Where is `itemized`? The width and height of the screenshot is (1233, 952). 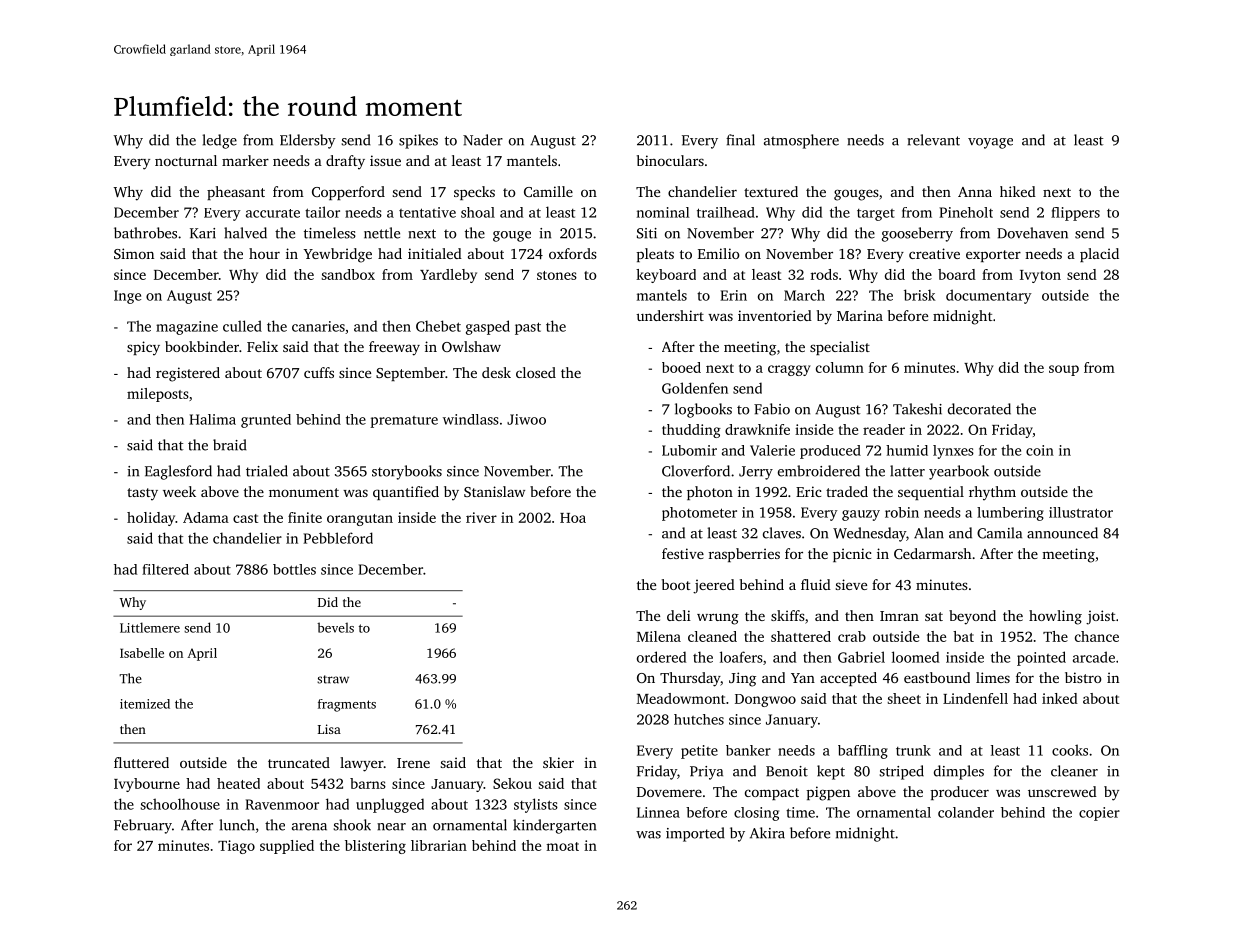
itemized is located at coordinates (145, 704).
